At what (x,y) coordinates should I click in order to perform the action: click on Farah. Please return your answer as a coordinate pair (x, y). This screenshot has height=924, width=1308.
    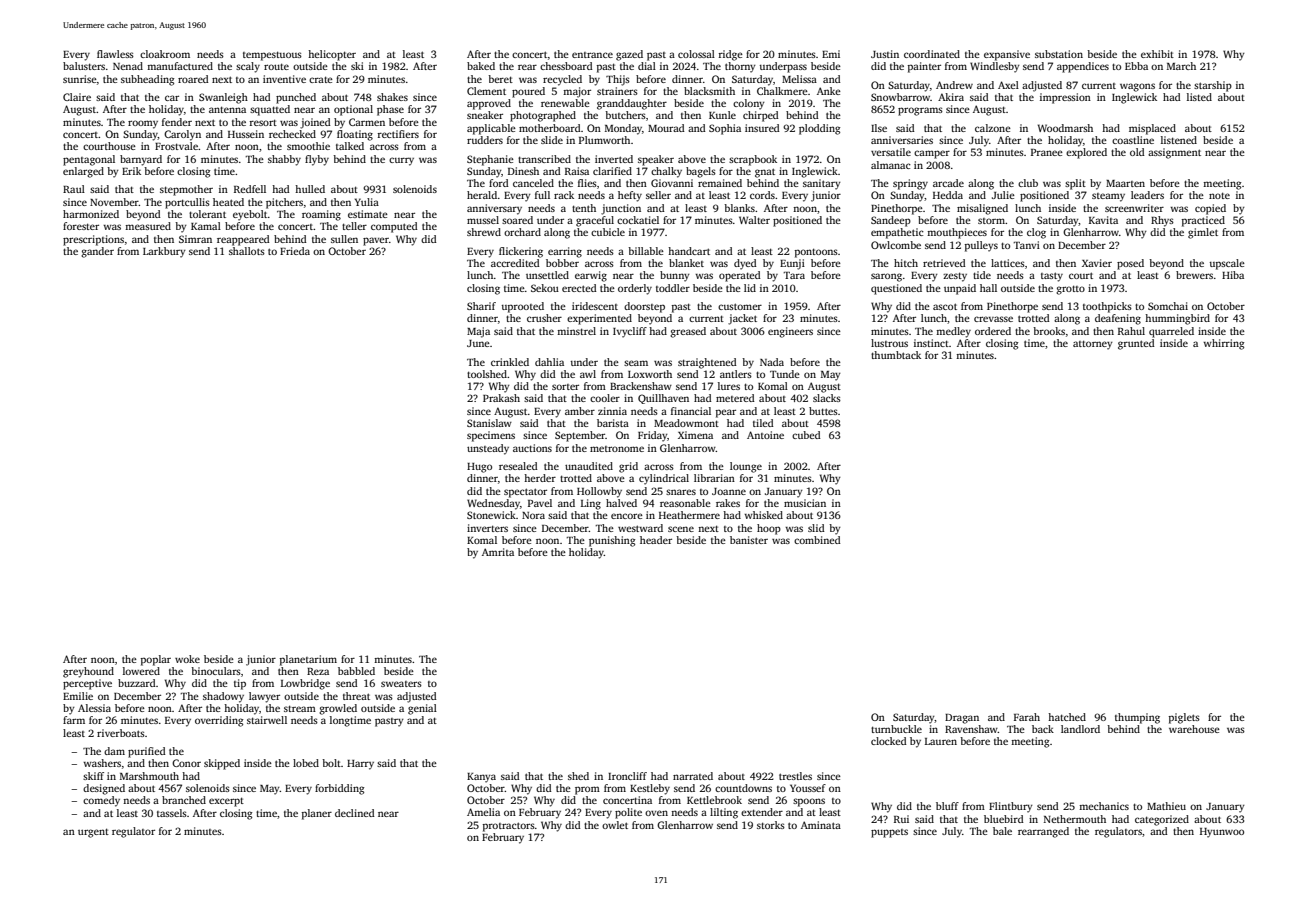
    Looking at the image, I should click on (1027, 717).
